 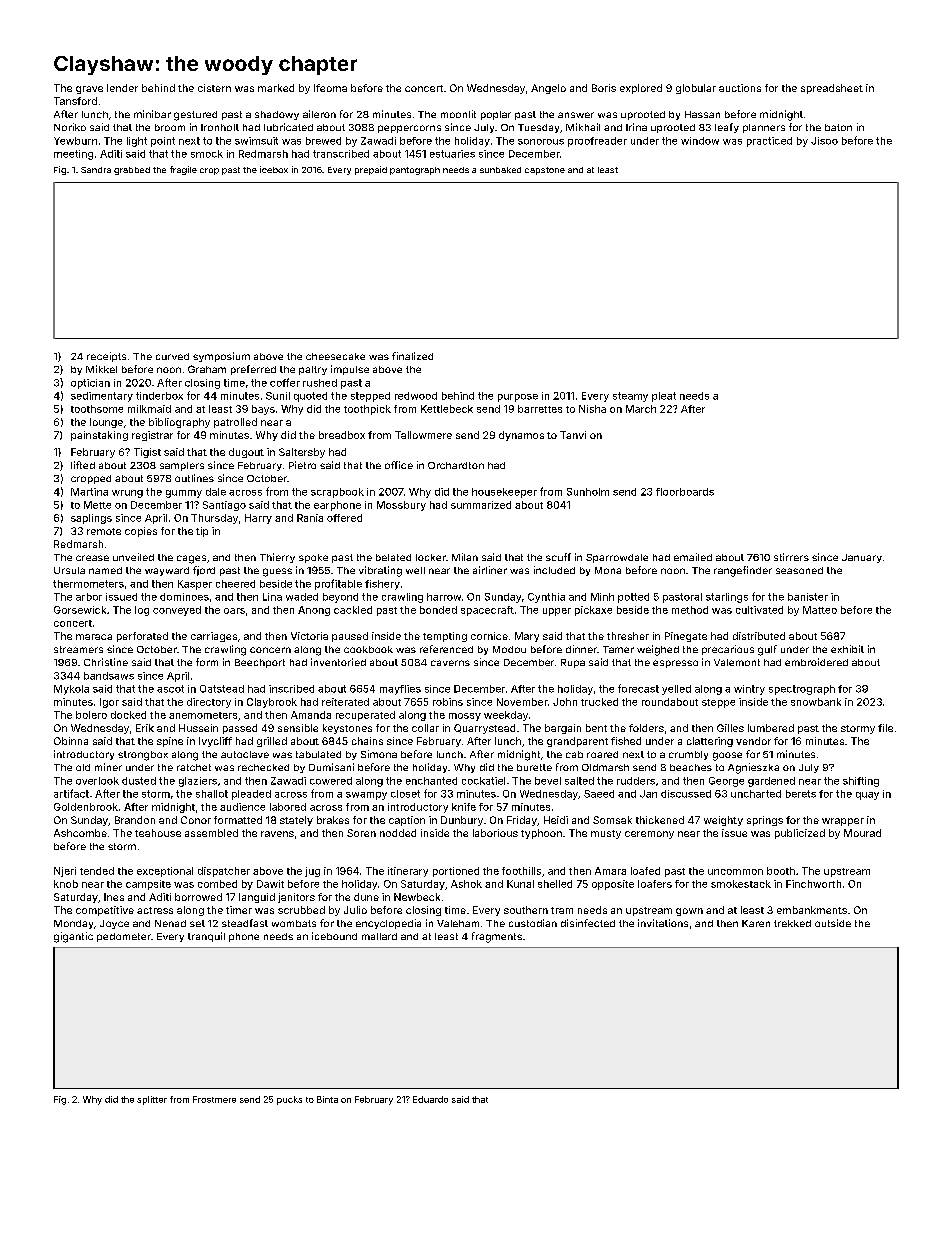 What do you see at coordinates (700, 141) in the screenshot?
I see `window` at bounding box center [700, 141].
